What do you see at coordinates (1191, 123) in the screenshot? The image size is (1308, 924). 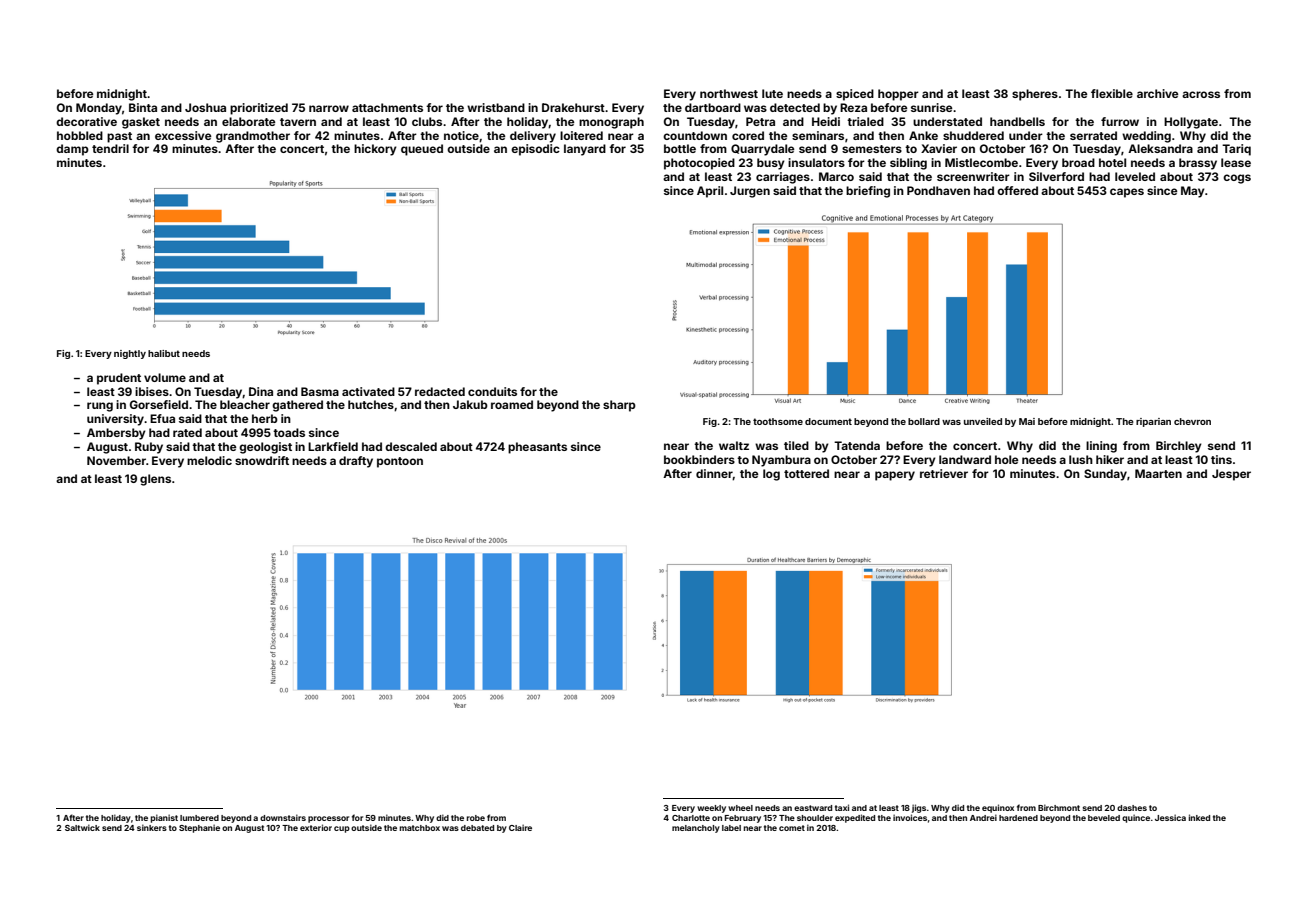 I see `Hollygate` at bounding box center [1191, 123].
